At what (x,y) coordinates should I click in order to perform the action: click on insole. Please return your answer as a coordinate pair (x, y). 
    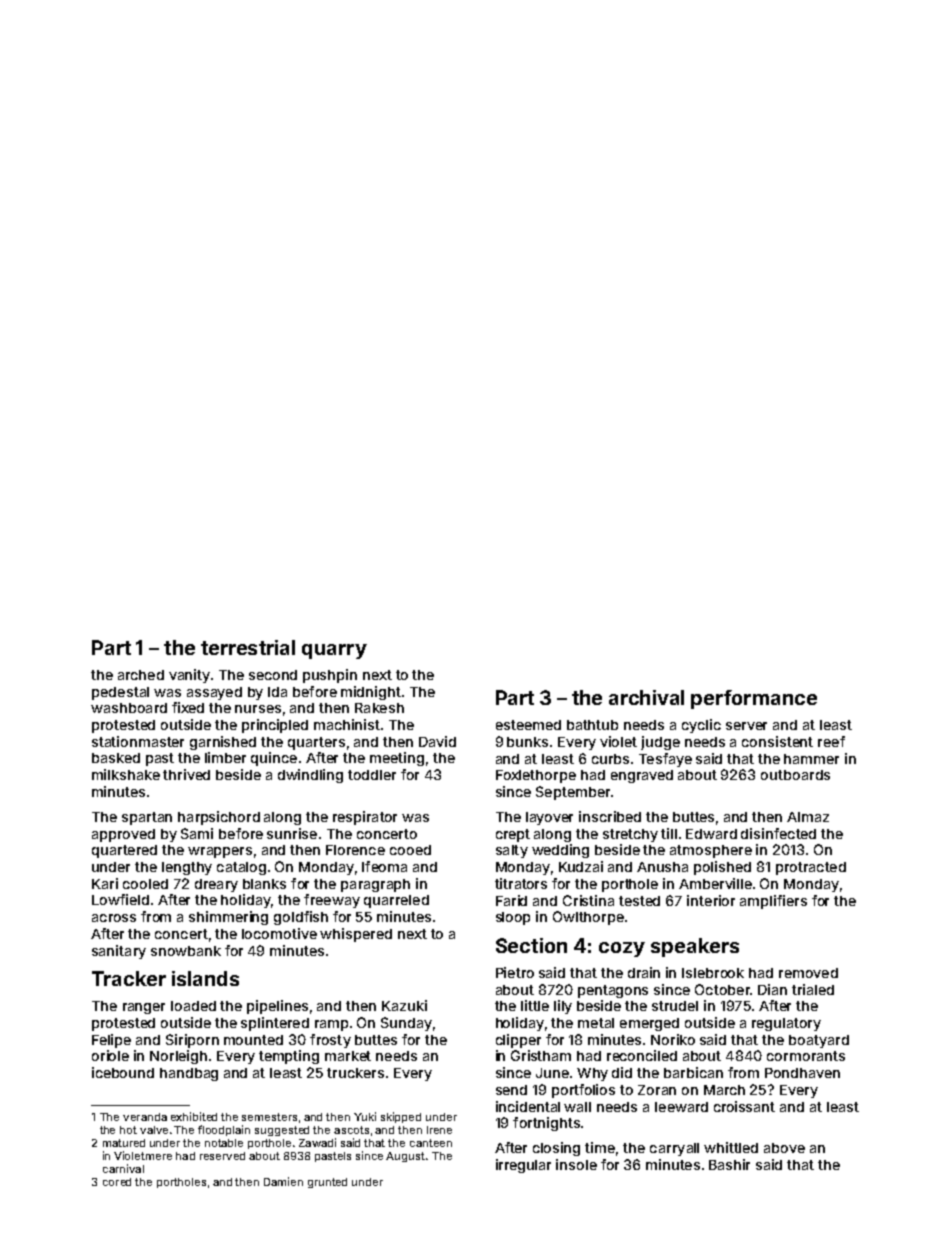
    Looking at the image, I should click on (576, 1164).
